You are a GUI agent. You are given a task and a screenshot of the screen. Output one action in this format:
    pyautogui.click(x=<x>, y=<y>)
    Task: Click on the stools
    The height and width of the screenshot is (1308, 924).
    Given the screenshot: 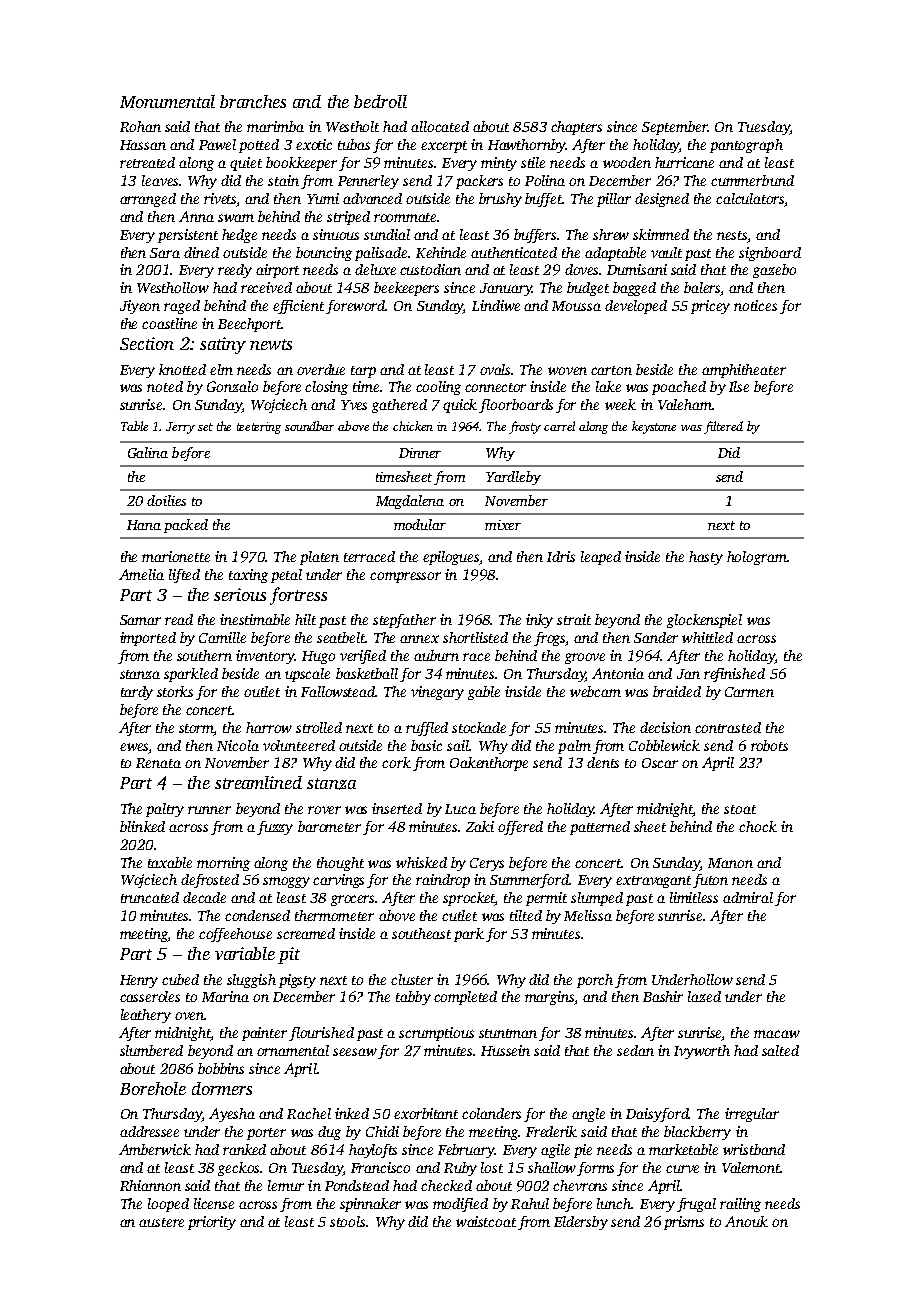 What is the action you would take?
    pyautogui.click(x=347, y=1221)
